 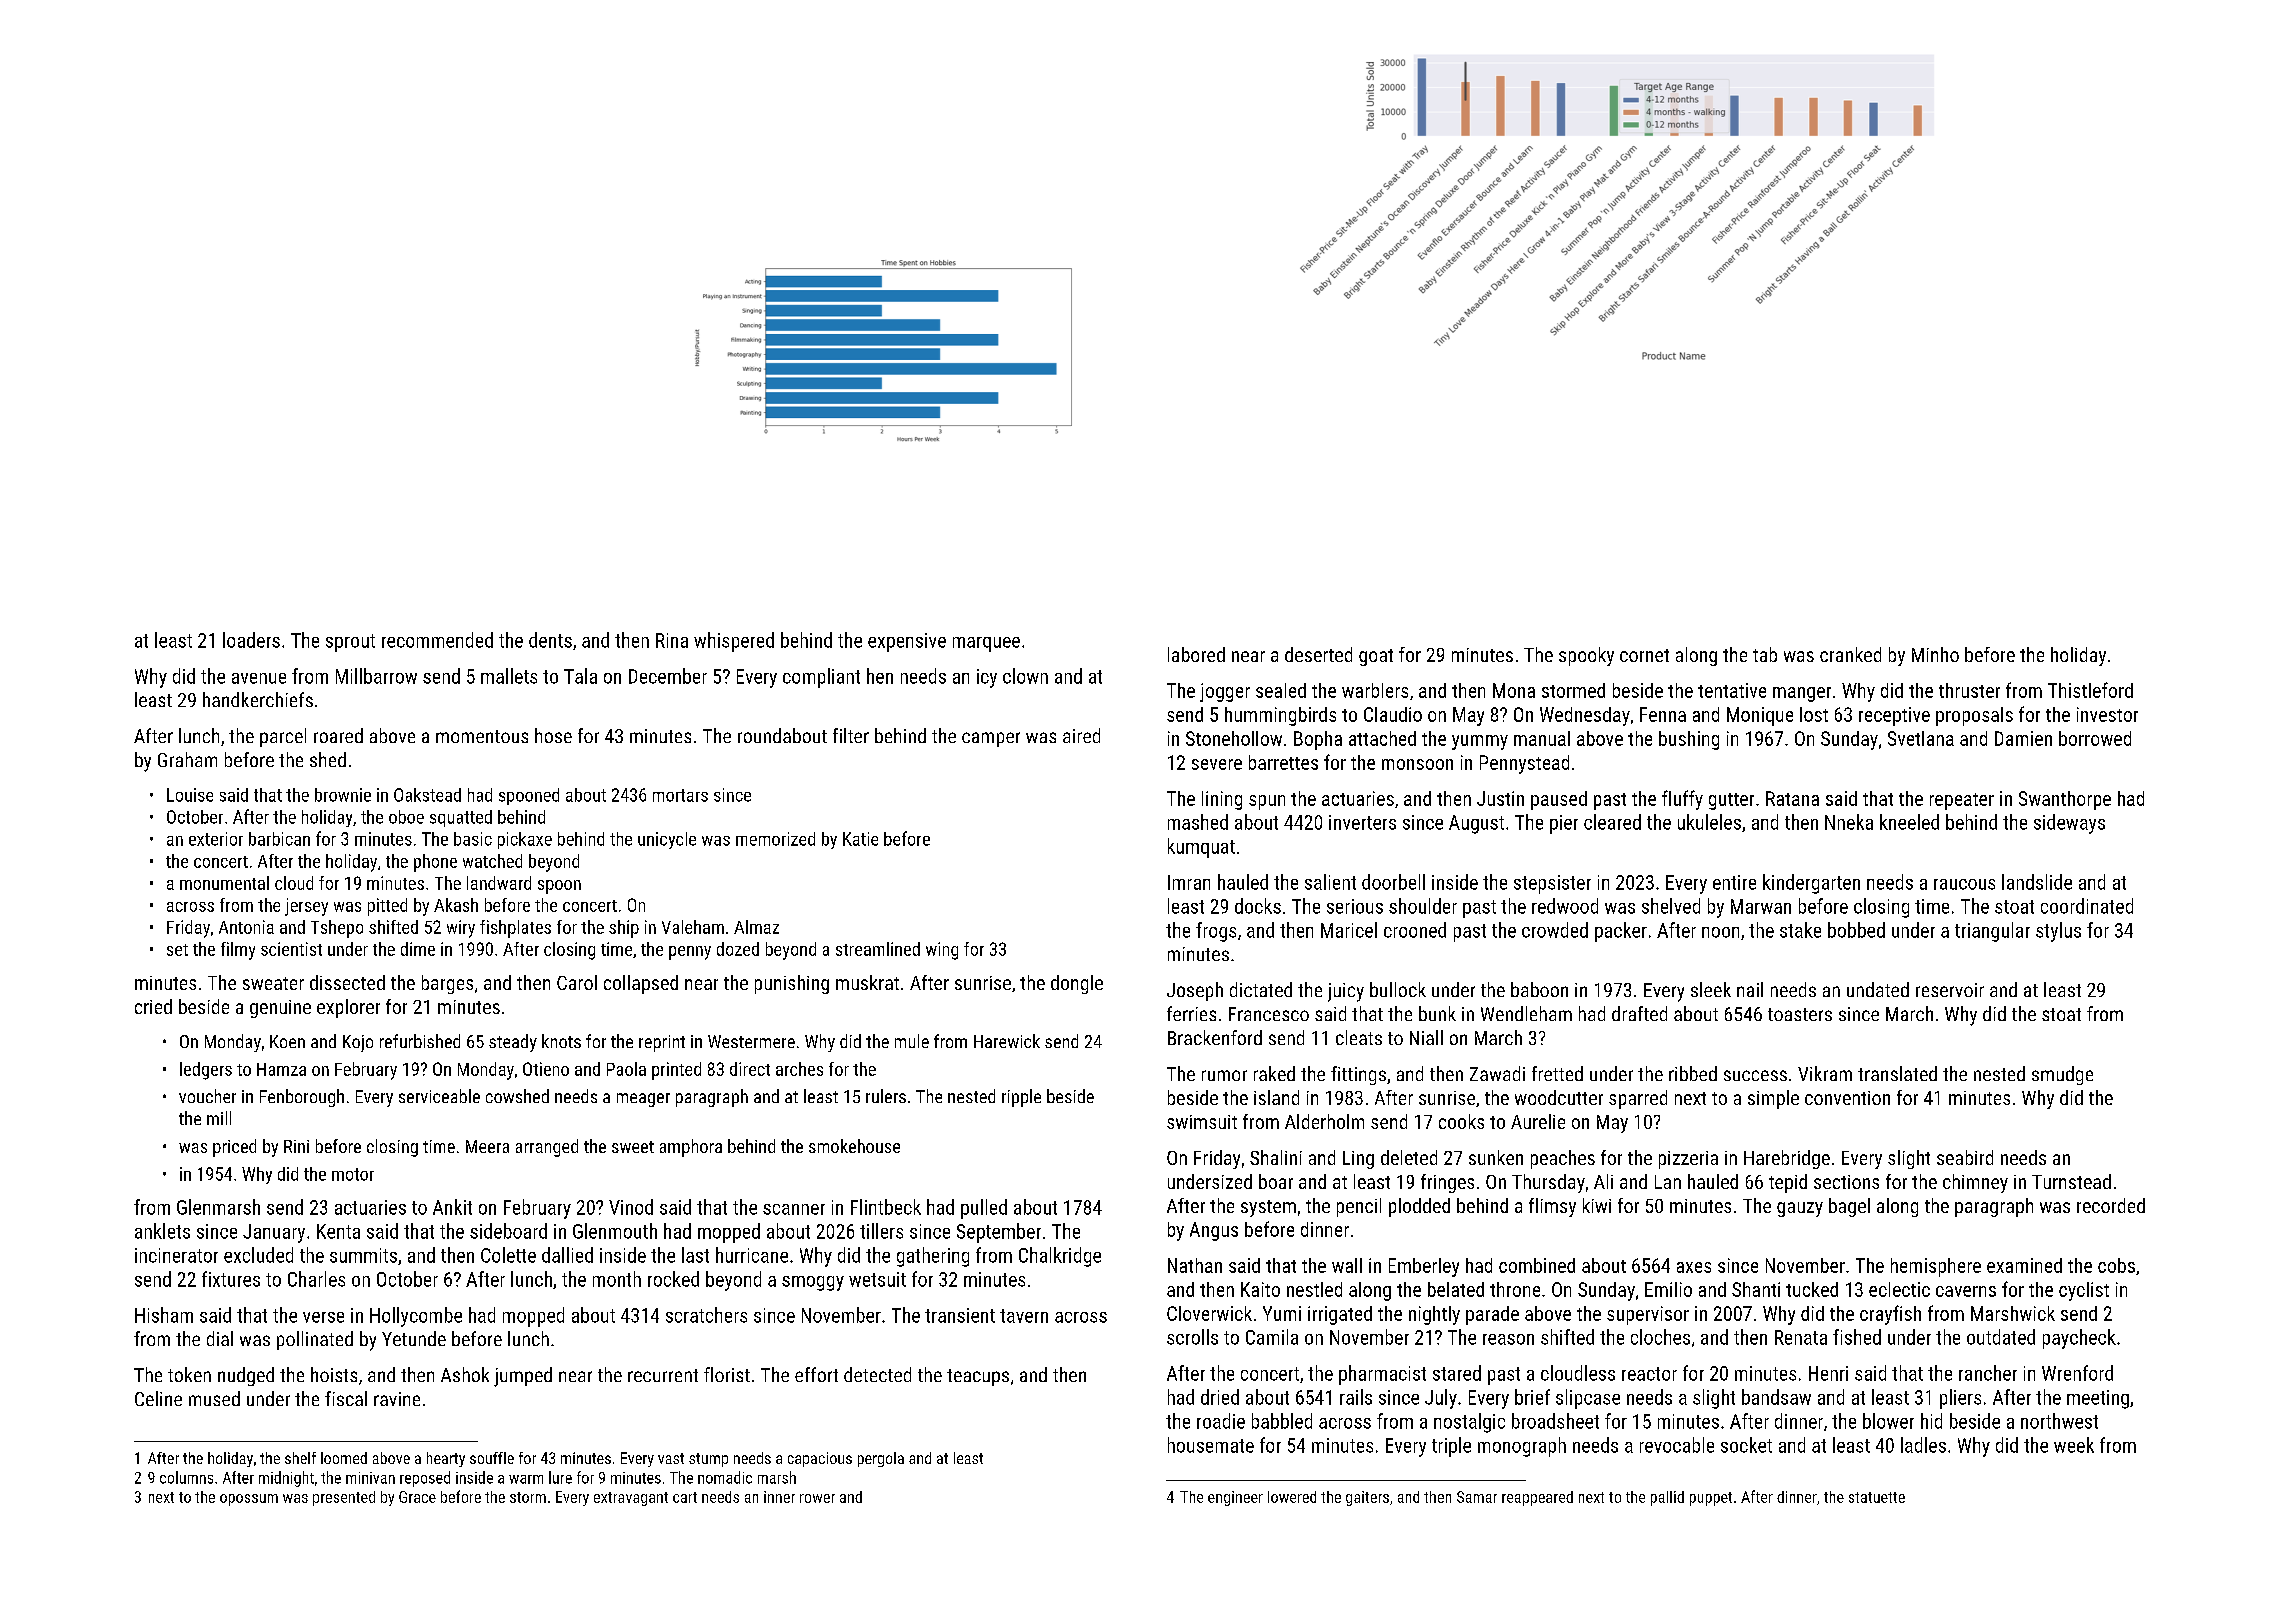 I want to click on toasters, so click(x=1800, y=1014).
